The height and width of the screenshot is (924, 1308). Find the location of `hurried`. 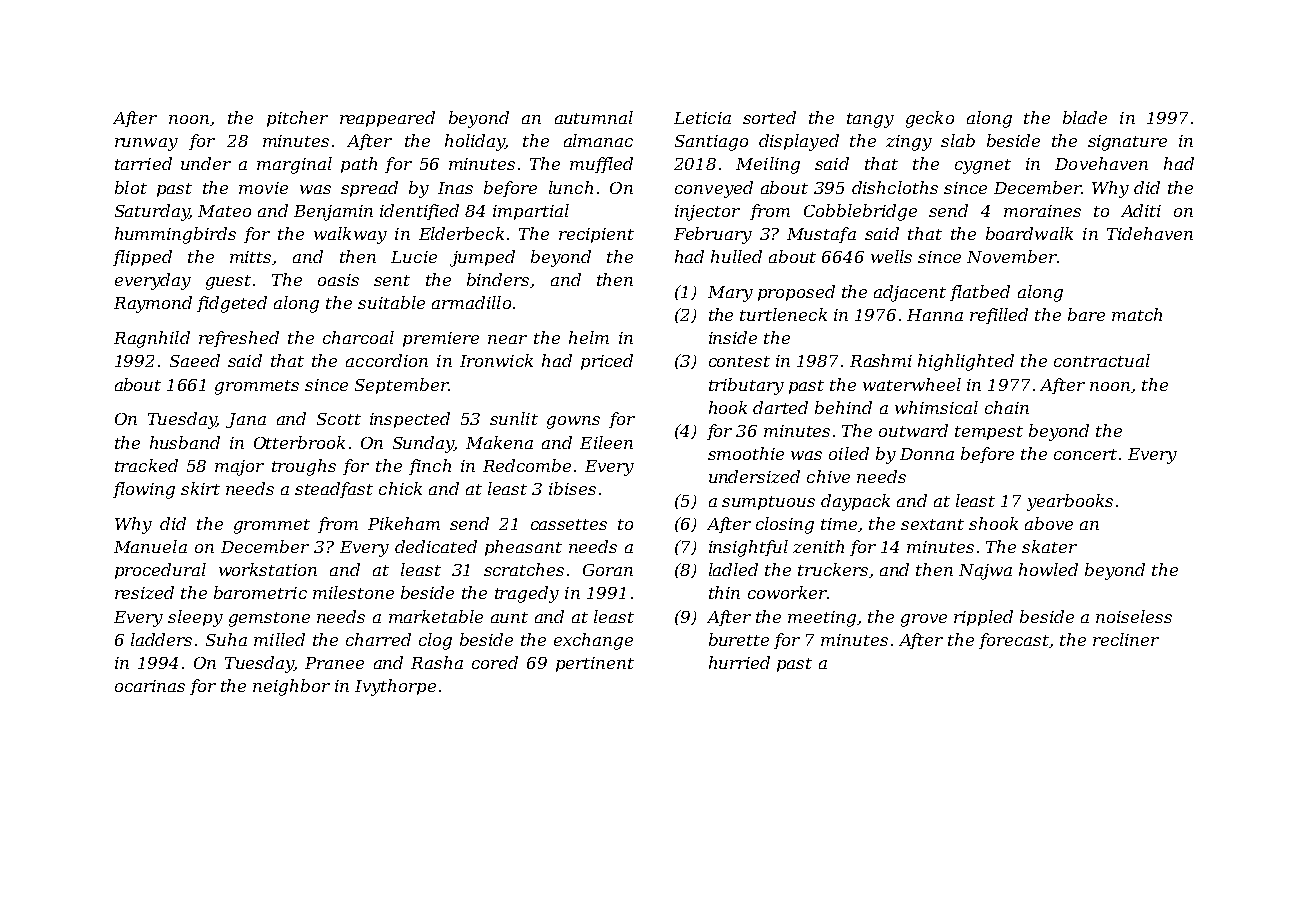

hurried is located at coordinates (739, 662).
